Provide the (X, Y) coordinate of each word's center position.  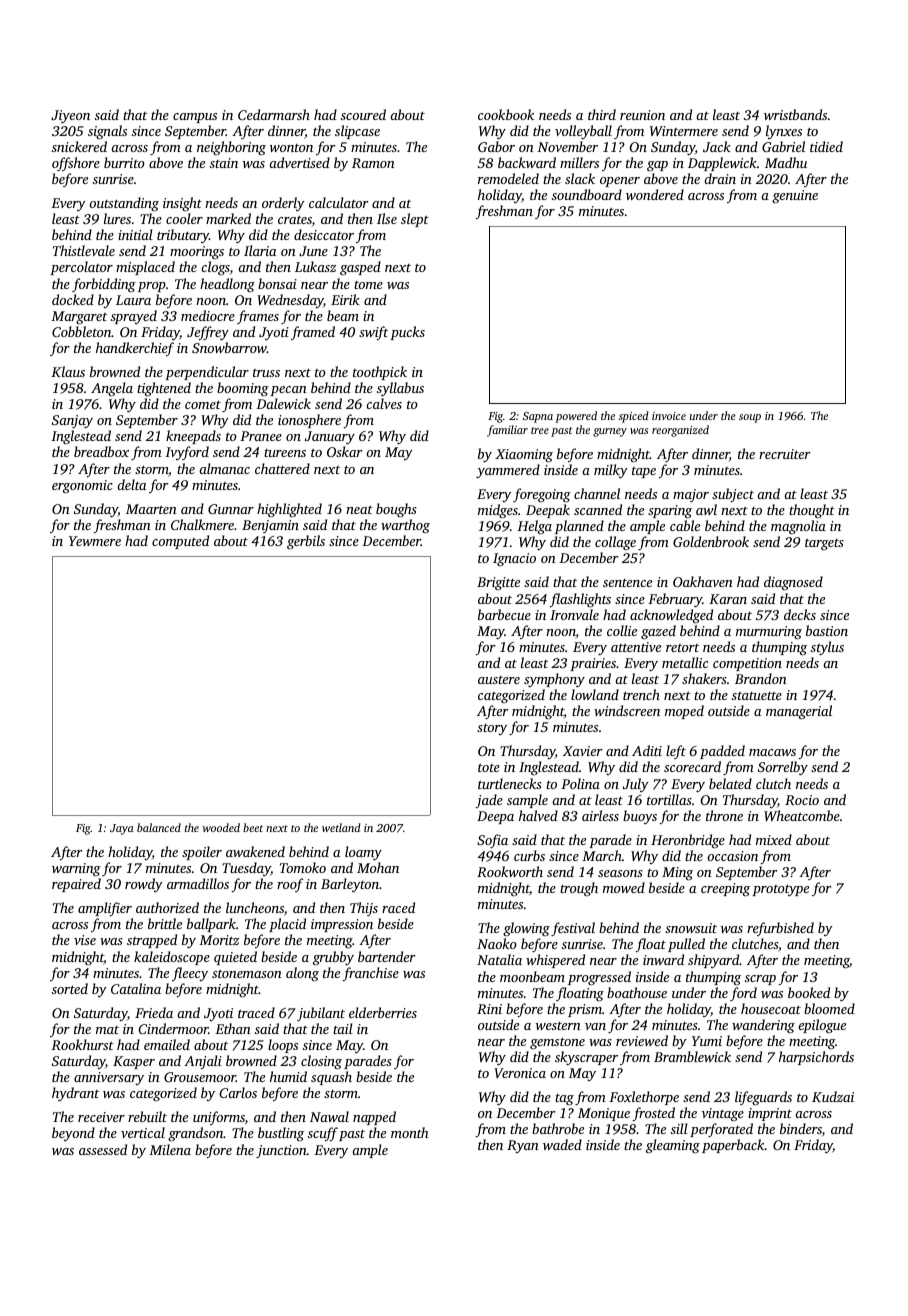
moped (684, 712)
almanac (224, 468)
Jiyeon (70, 116)
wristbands (795, 114)
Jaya (122, 829)
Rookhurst (82, 1044)
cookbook (506, 114)
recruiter (784, 454)
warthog (405, 526)
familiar (507, 431)
